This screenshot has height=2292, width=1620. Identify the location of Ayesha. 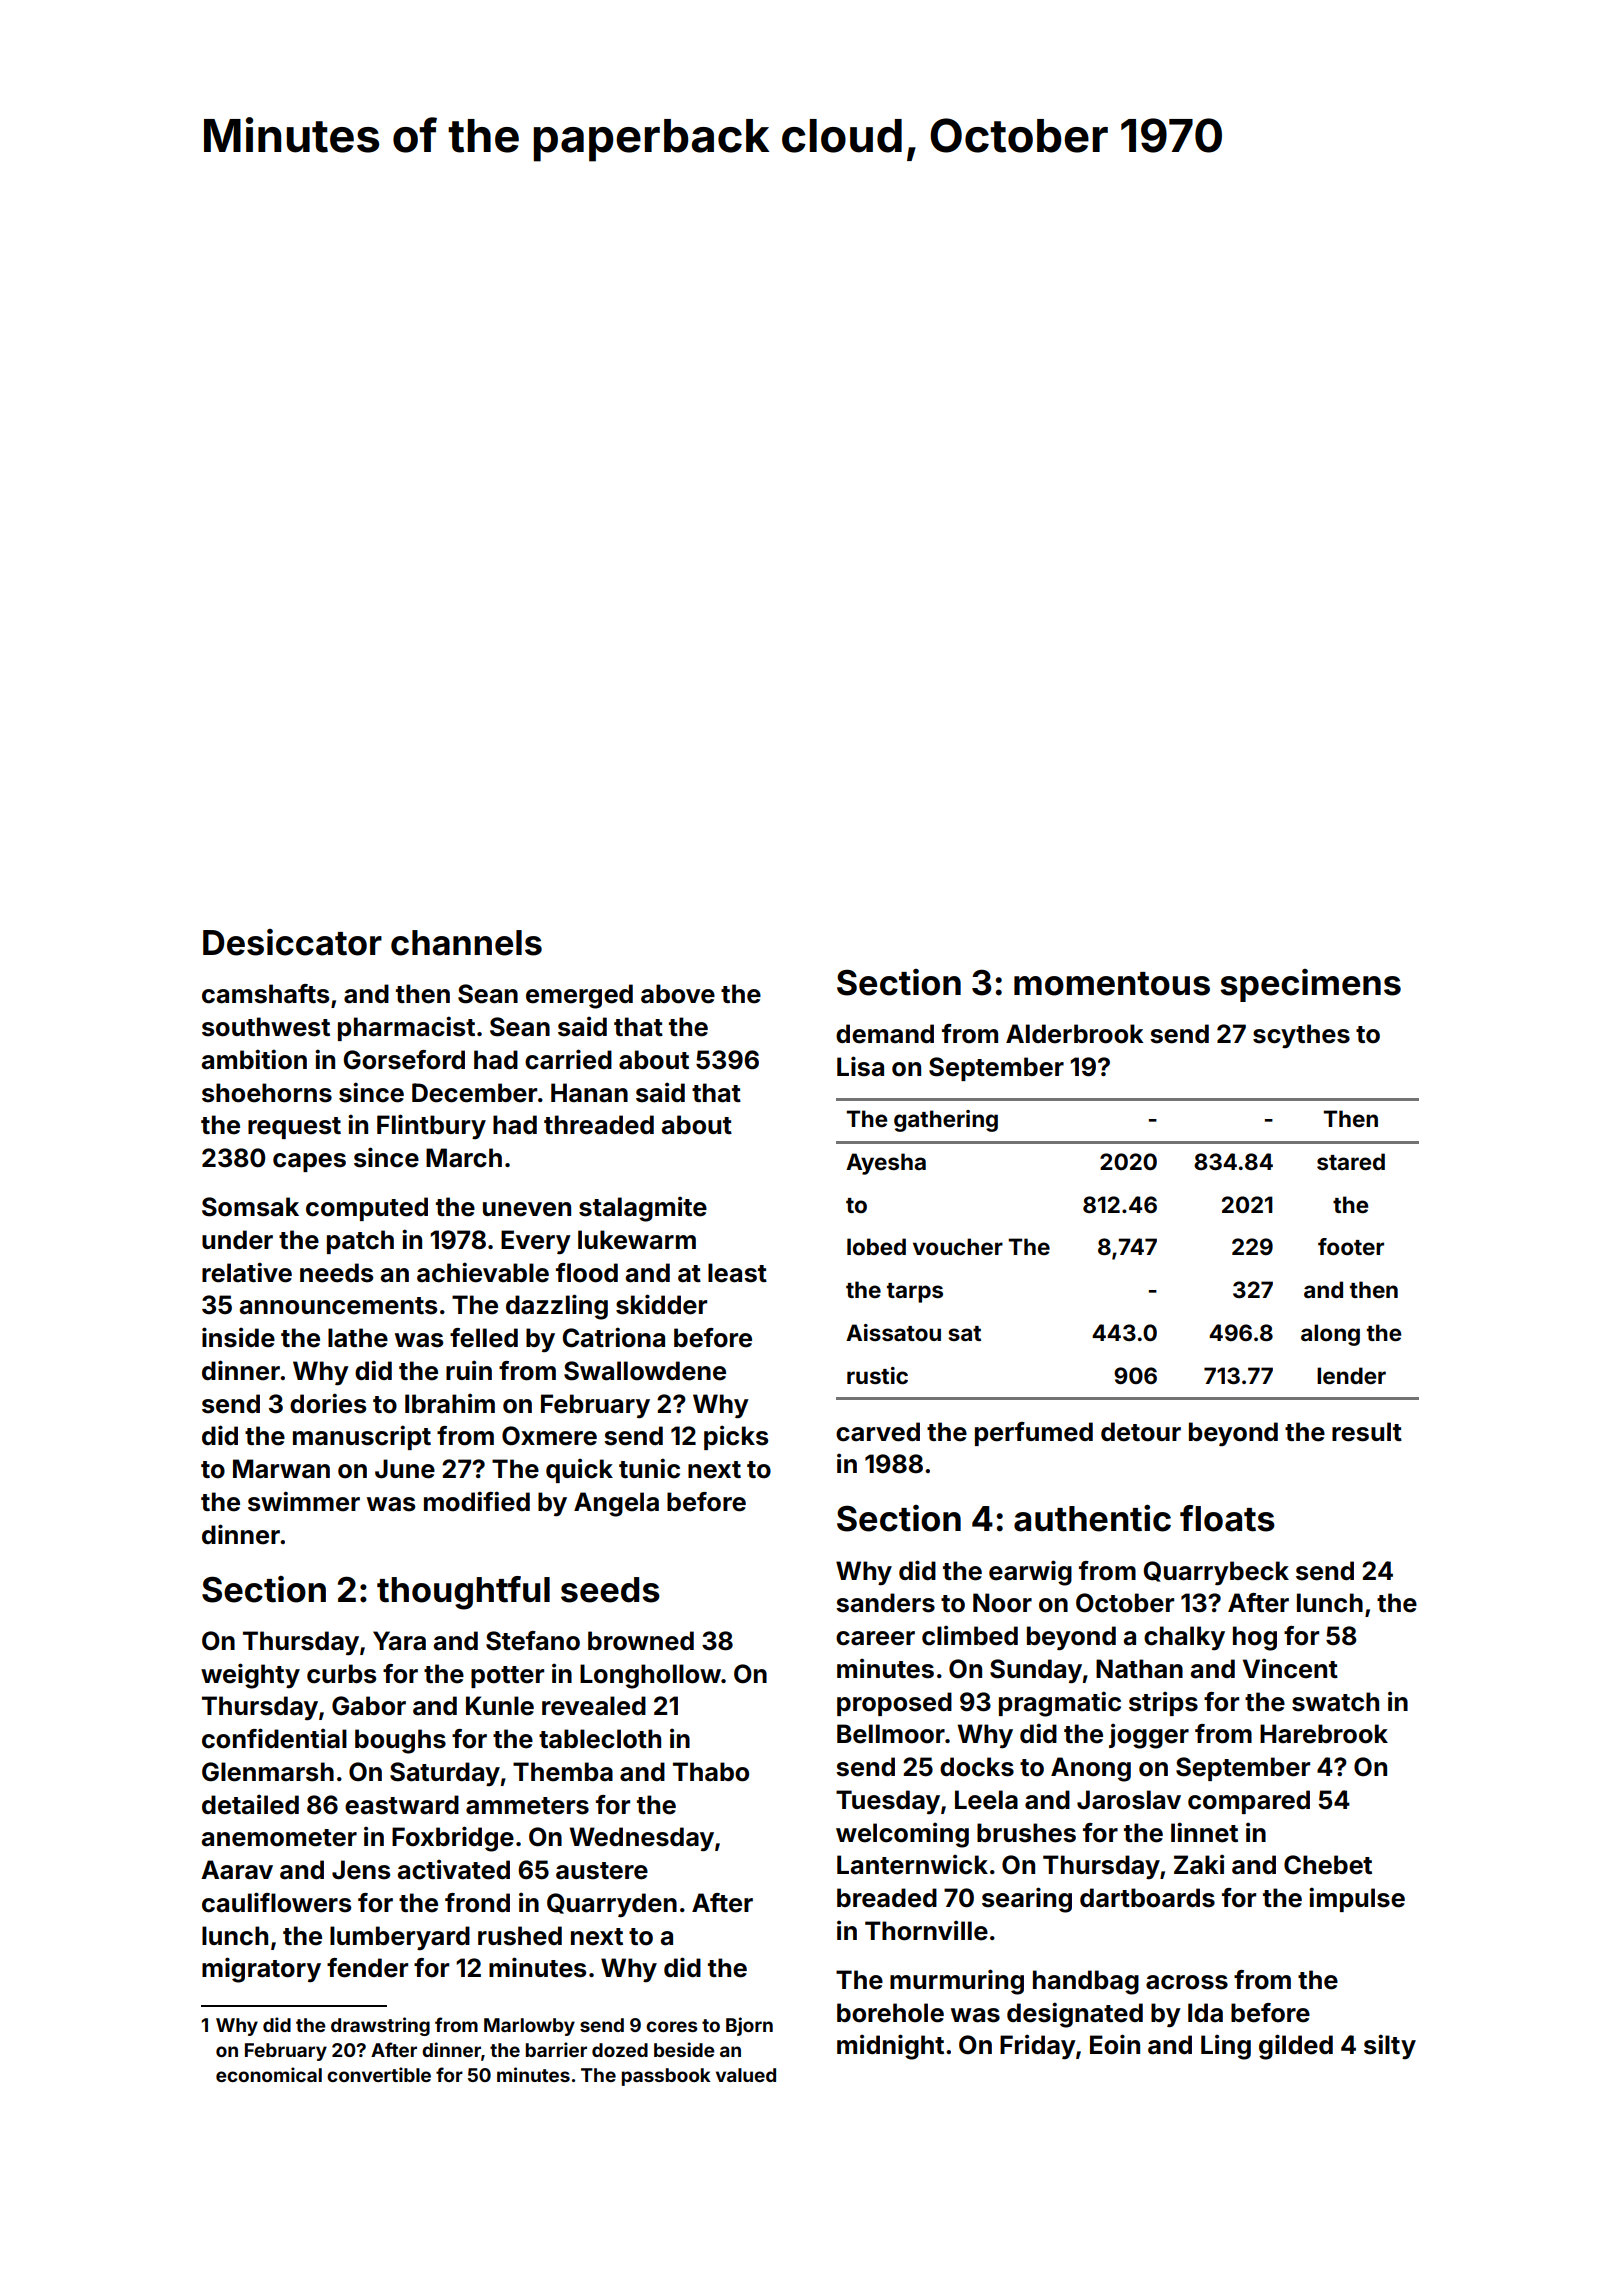
(886, 1164).
